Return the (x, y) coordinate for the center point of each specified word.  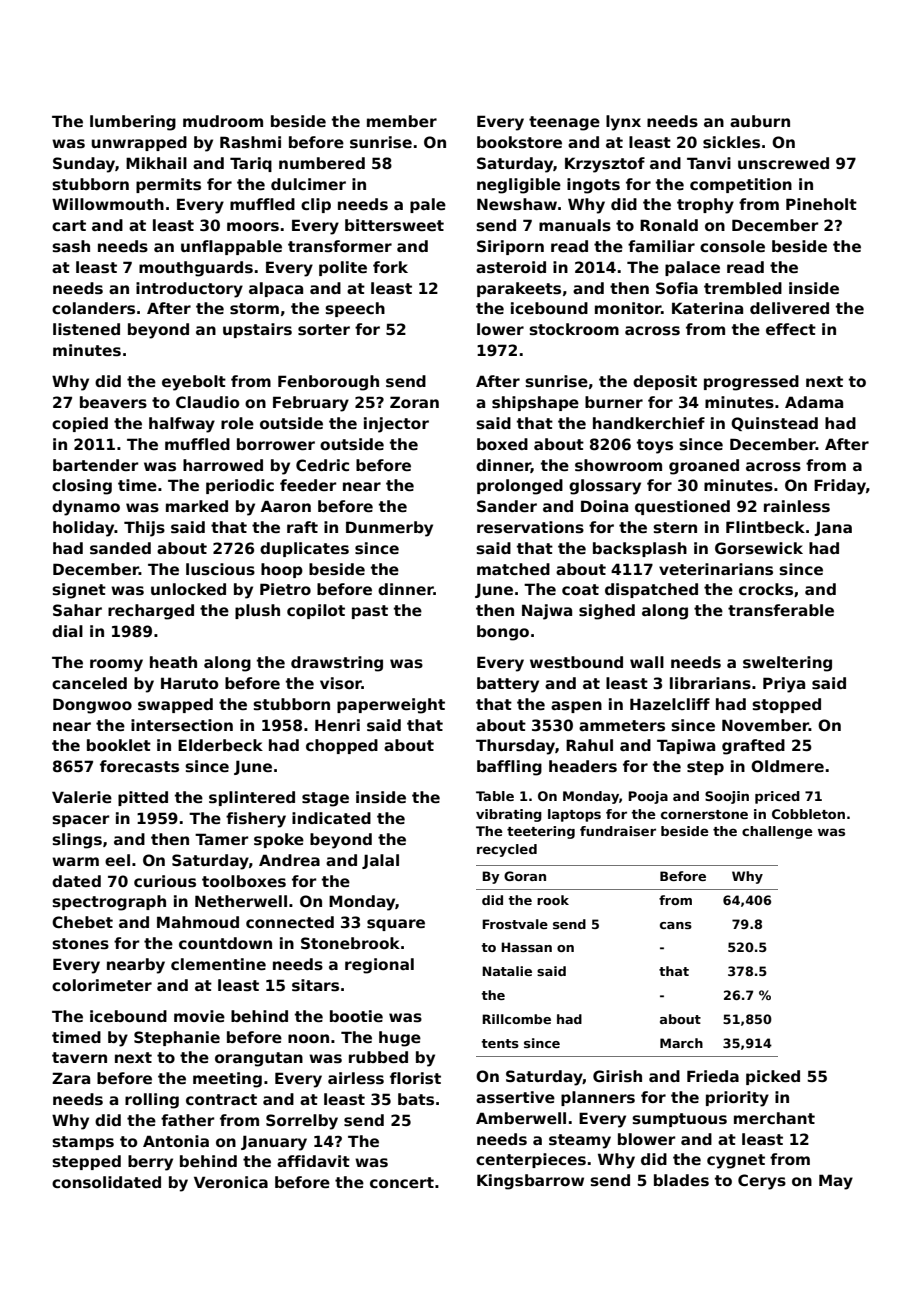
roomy (116, 665)
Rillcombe (516, 1019)
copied (80, 424)
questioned (682, 507)
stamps (83, 1143)
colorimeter (102, 985)
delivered (789, 308)
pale (428, 205)
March (681, 1043)
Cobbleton (808, 814)
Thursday (515, 747)
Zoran (414, 402)
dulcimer (308, 184)
